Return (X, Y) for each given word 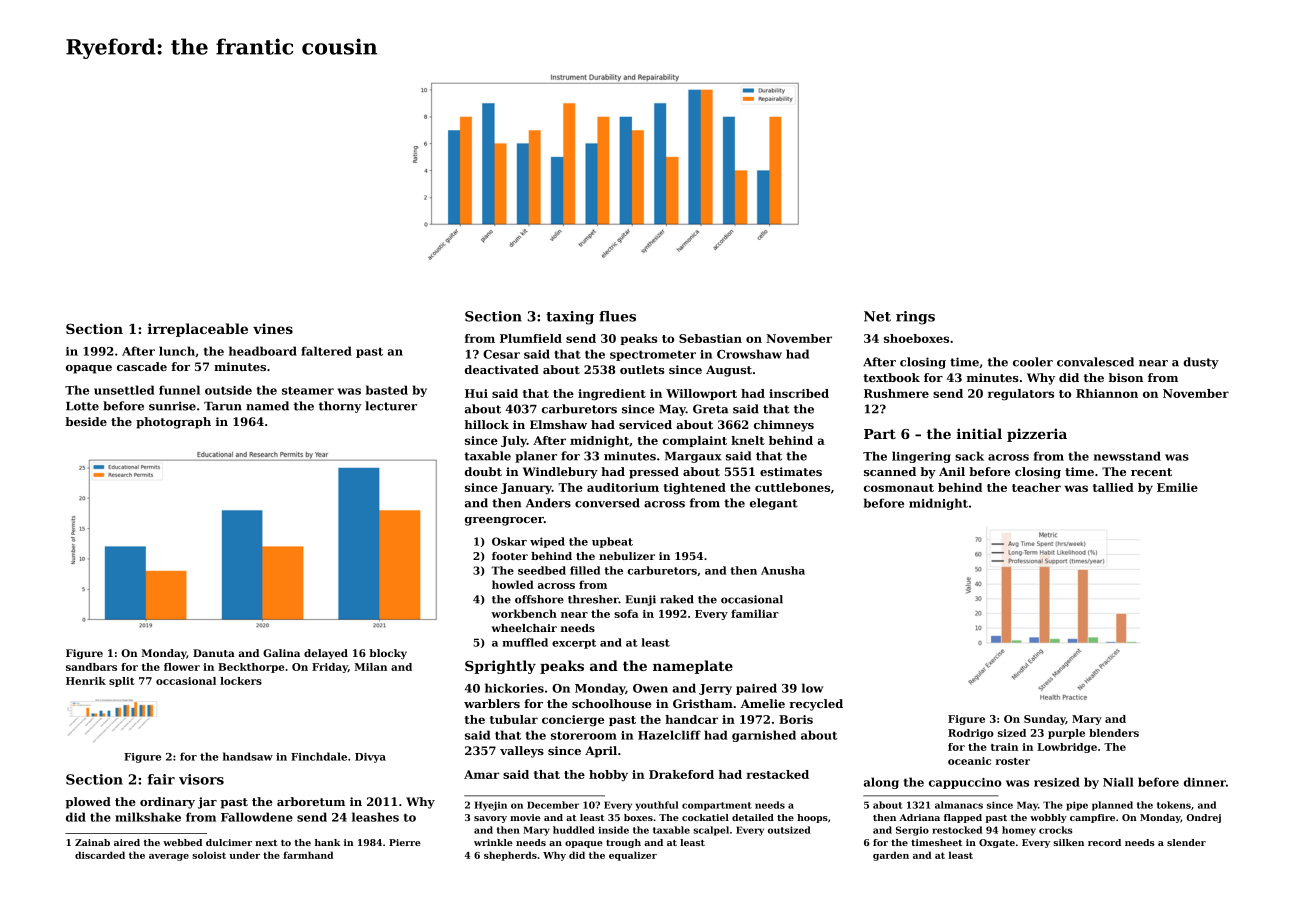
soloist (209, 855)
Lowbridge (1067, 748)
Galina (281, 653)
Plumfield (531, 338)
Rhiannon (1107, 393)
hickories (514, 688)
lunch (177, 351)
